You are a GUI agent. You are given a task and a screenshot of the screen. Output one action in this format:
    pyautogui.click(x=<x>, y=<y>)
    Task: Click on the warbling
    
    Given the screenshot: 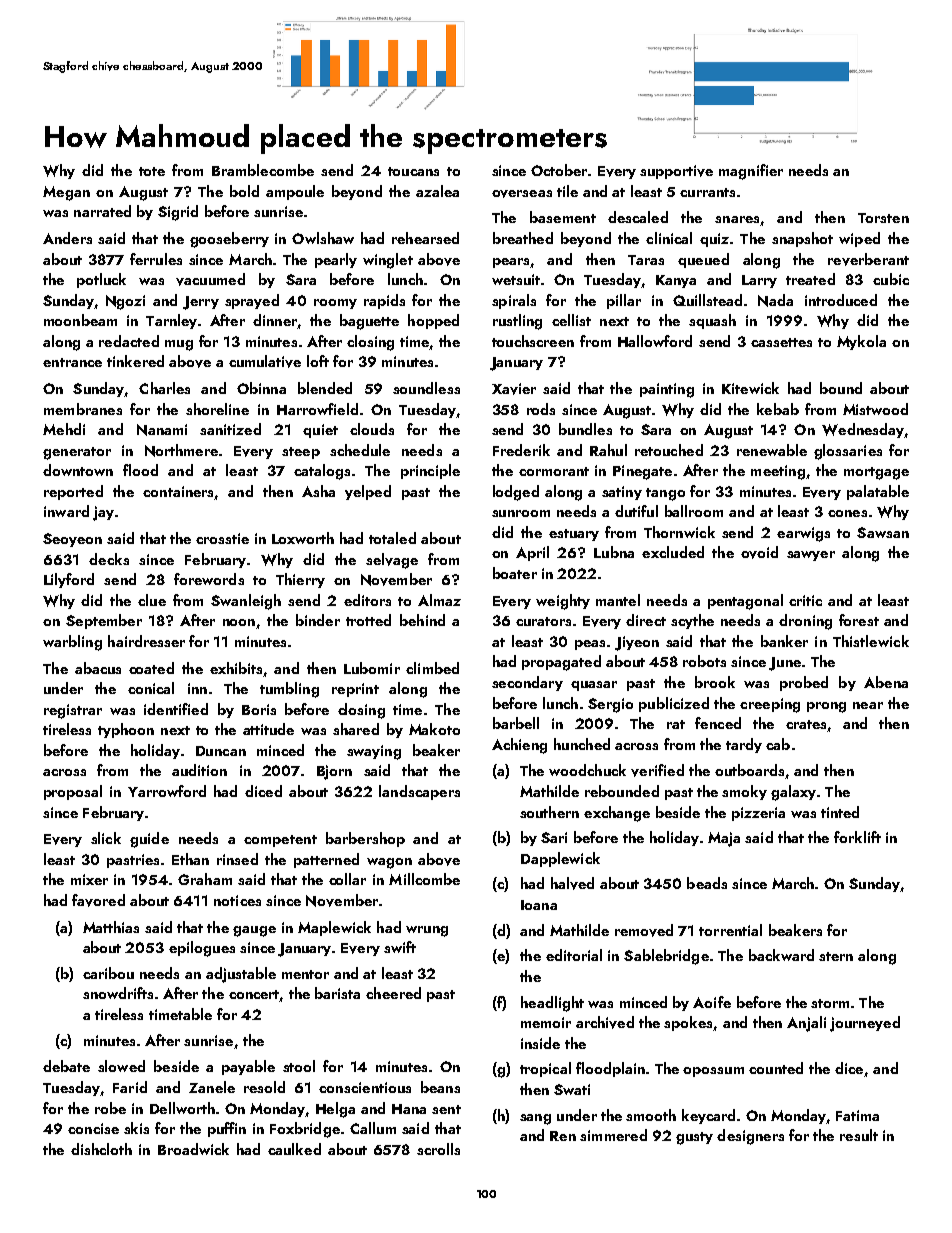 What is the action you would take?
    pyautogui.click(x=72, y=643)
